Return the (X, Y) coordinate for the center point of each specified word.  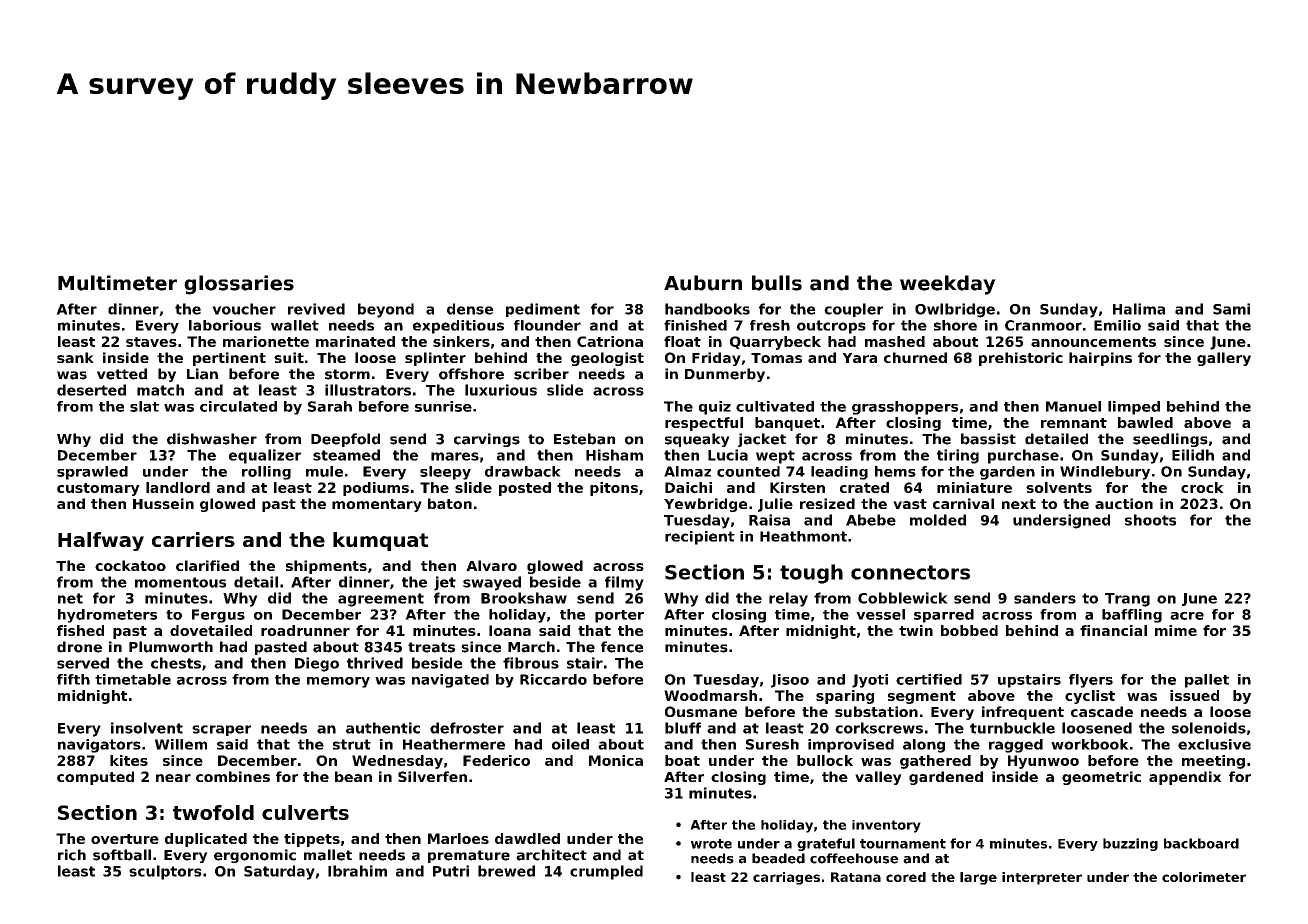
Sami (1231, 309)
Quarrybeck (775, 343)
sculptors (165, 872)
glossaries (239, 285)
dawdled (527, 838)
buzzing (1130, 844)
